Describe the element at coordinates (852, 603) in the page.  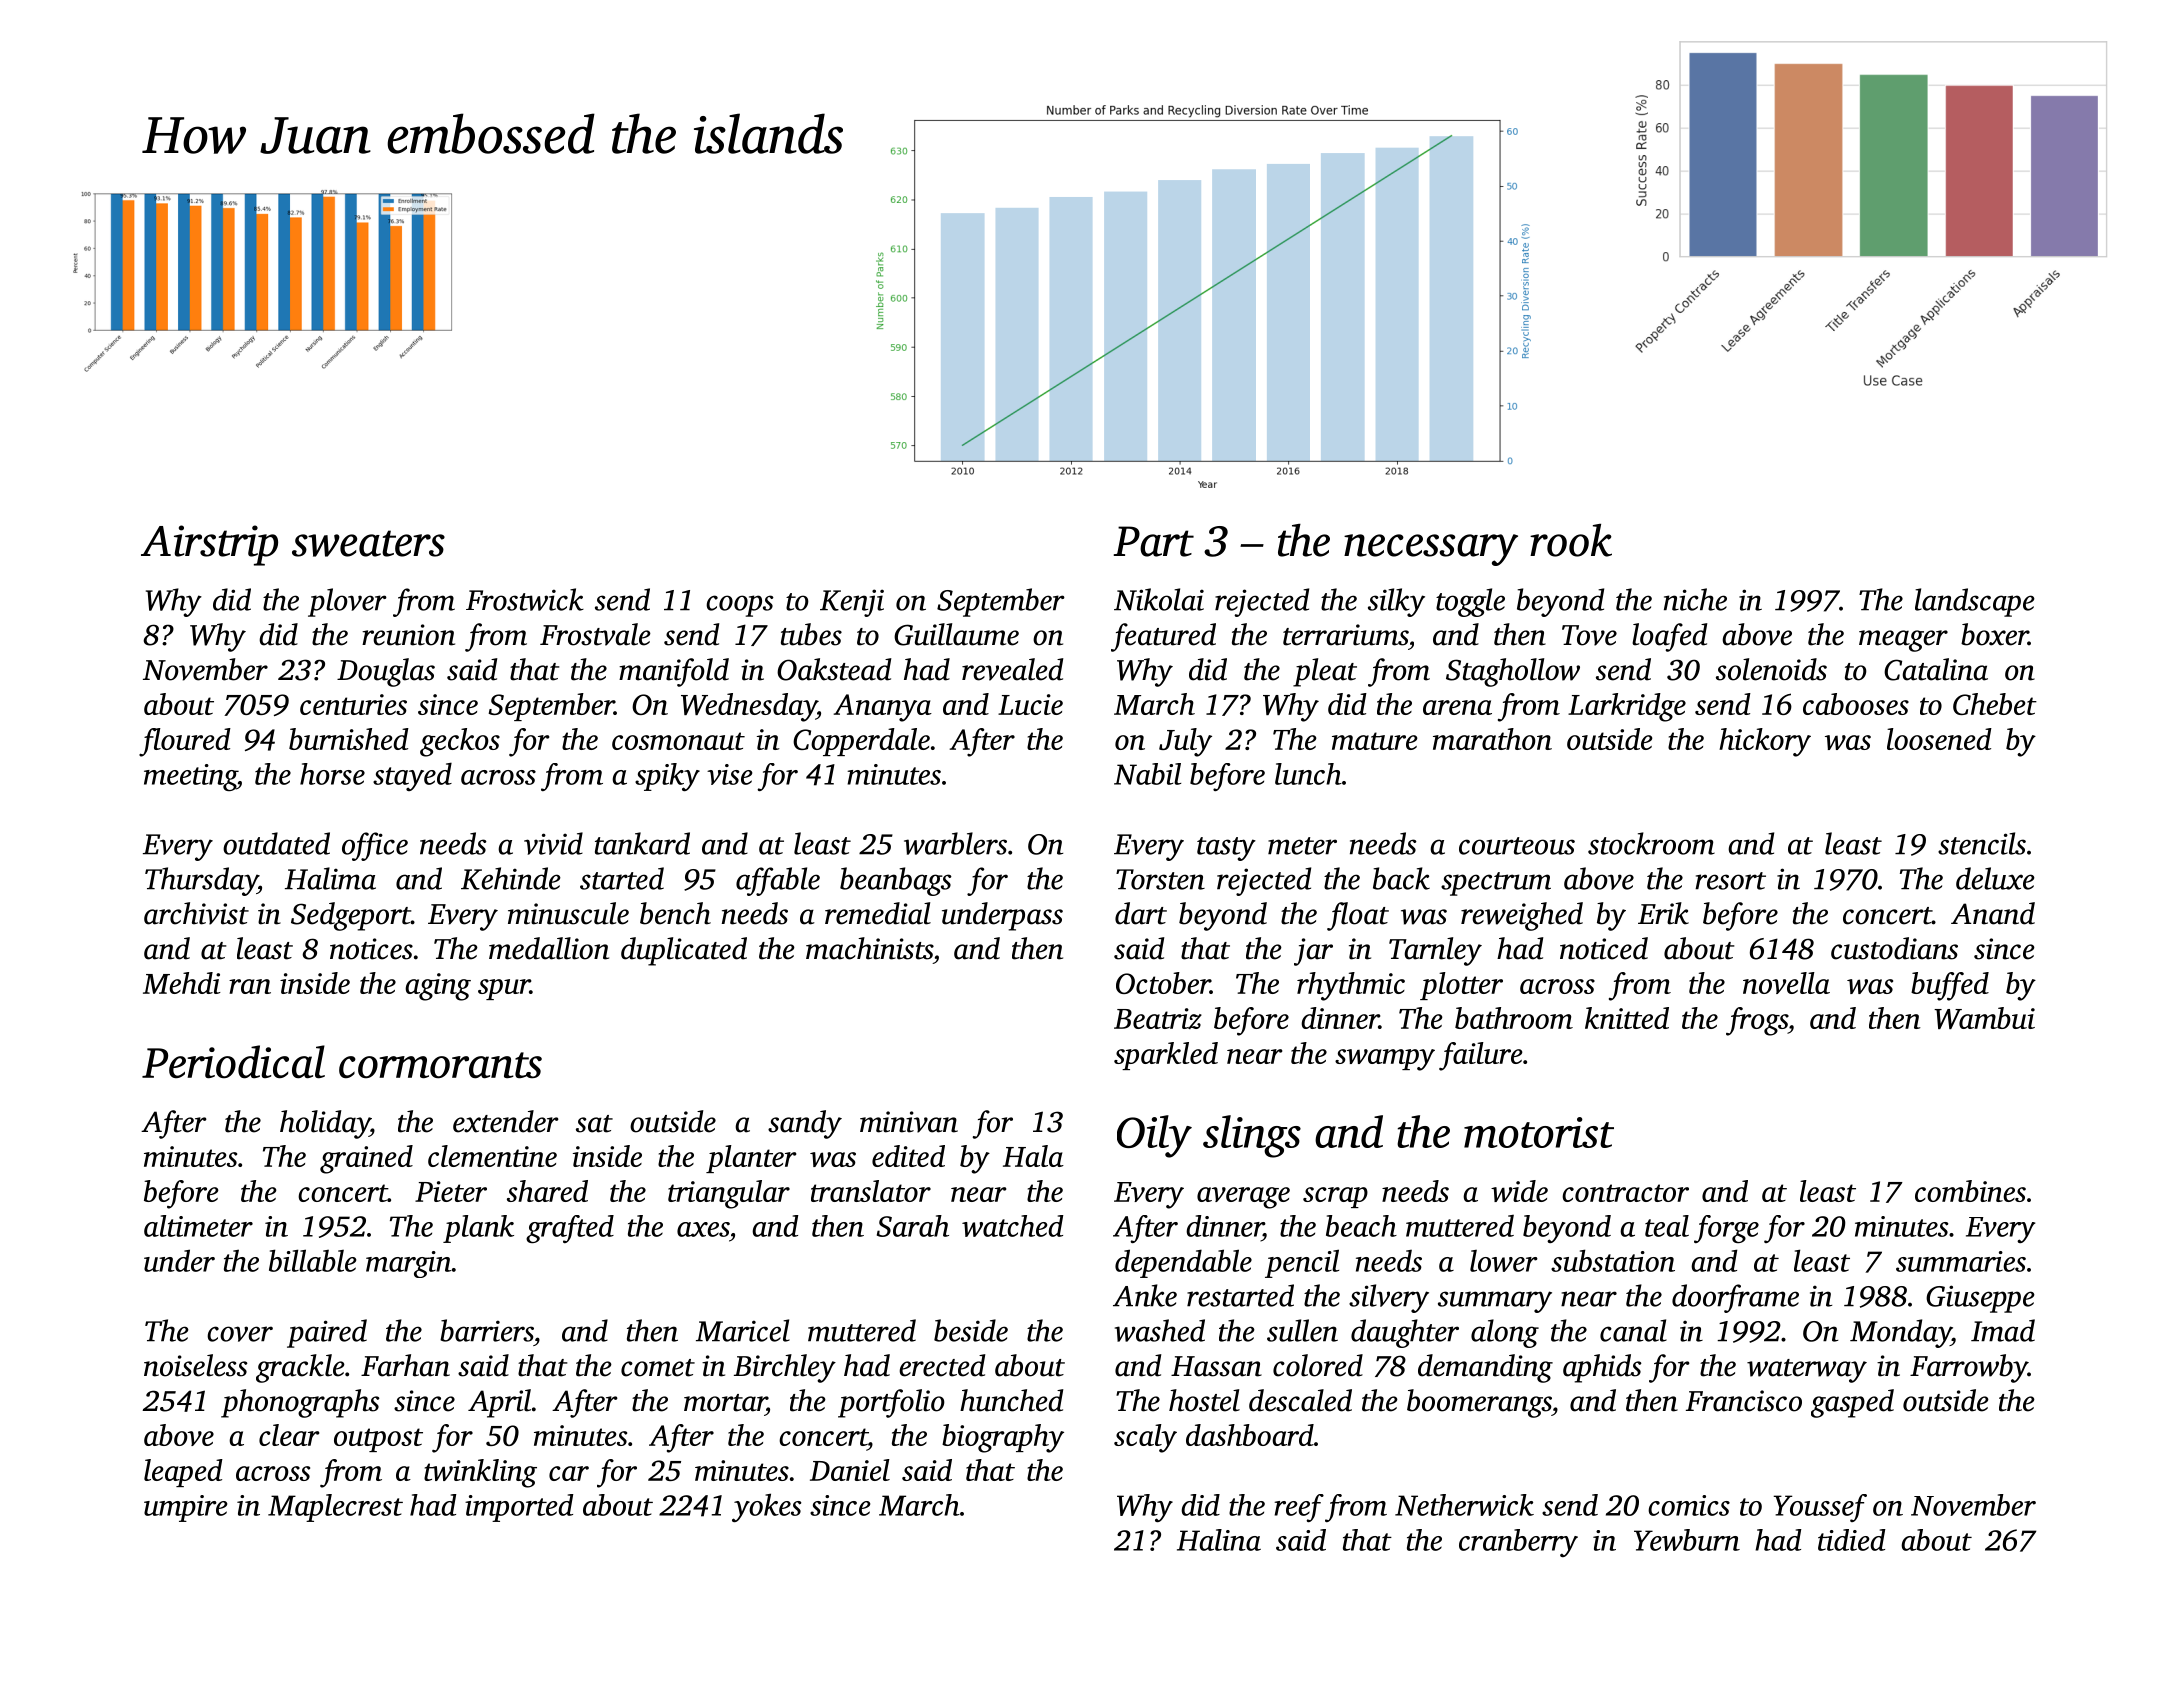
I see `Kenji` at that location.
